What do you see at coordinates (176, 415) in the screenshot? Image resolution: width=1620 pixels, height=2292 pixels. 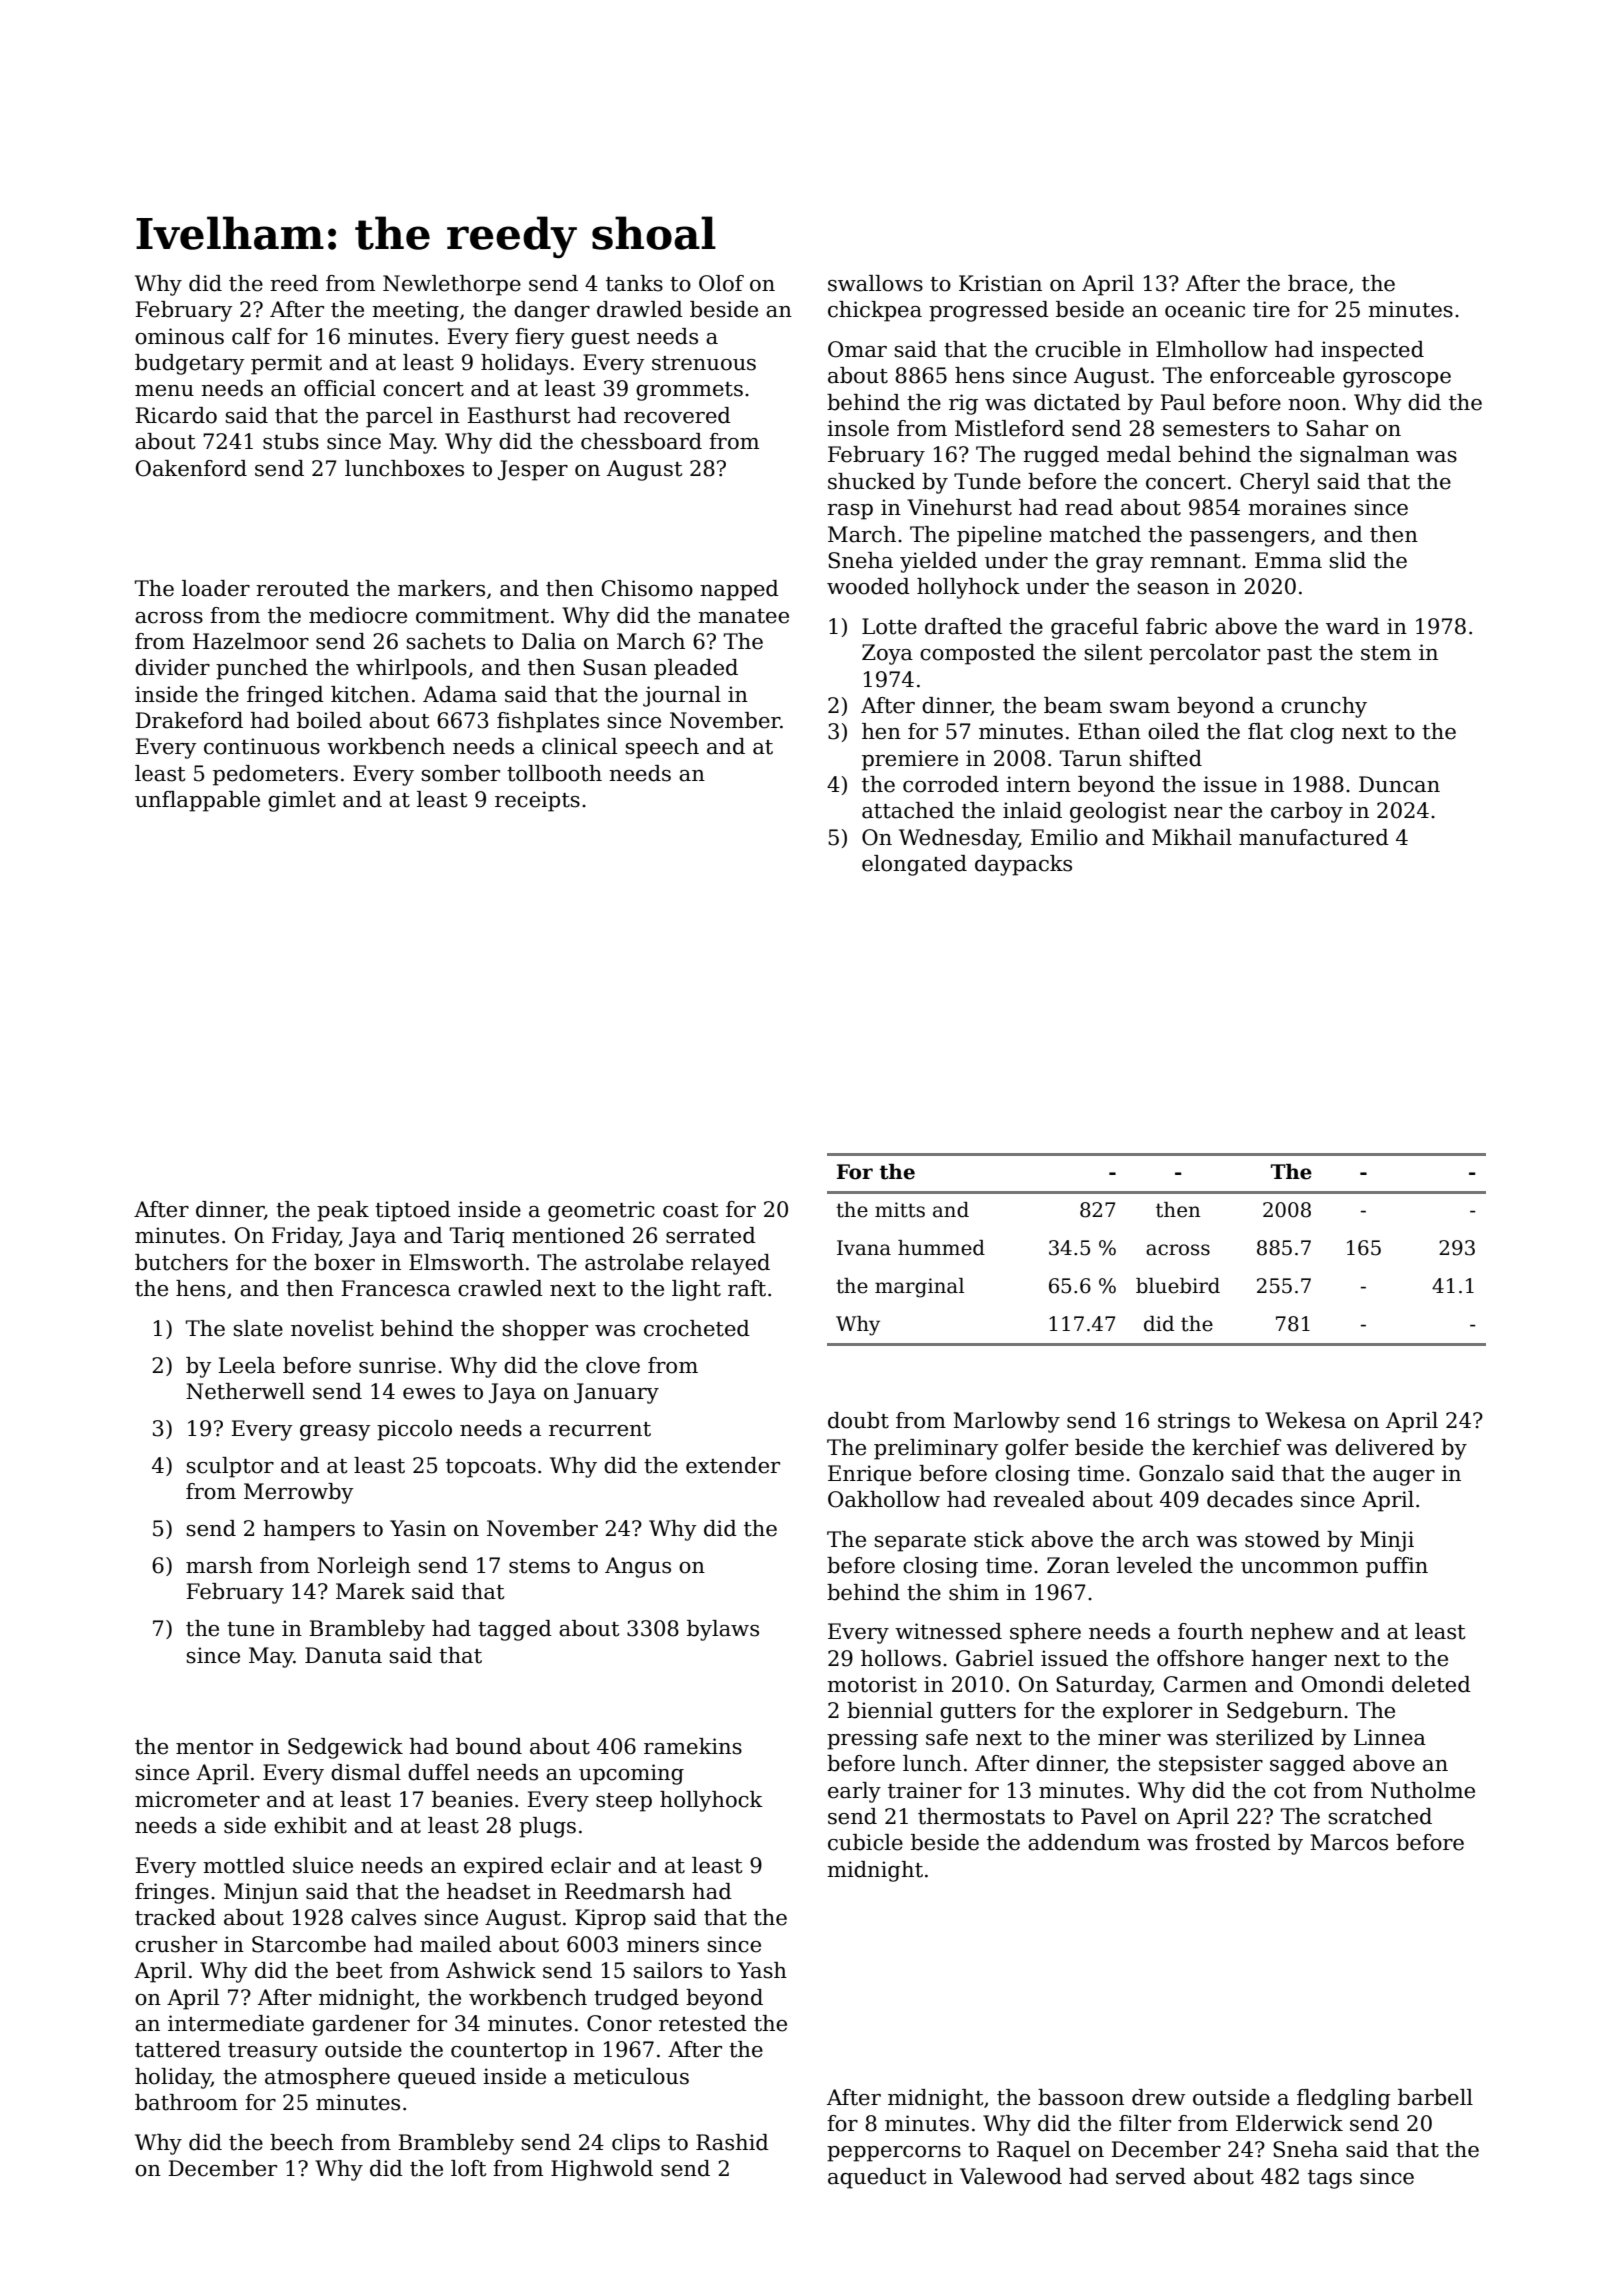 I see `Ricardo` at bounding box center [176, 415].
